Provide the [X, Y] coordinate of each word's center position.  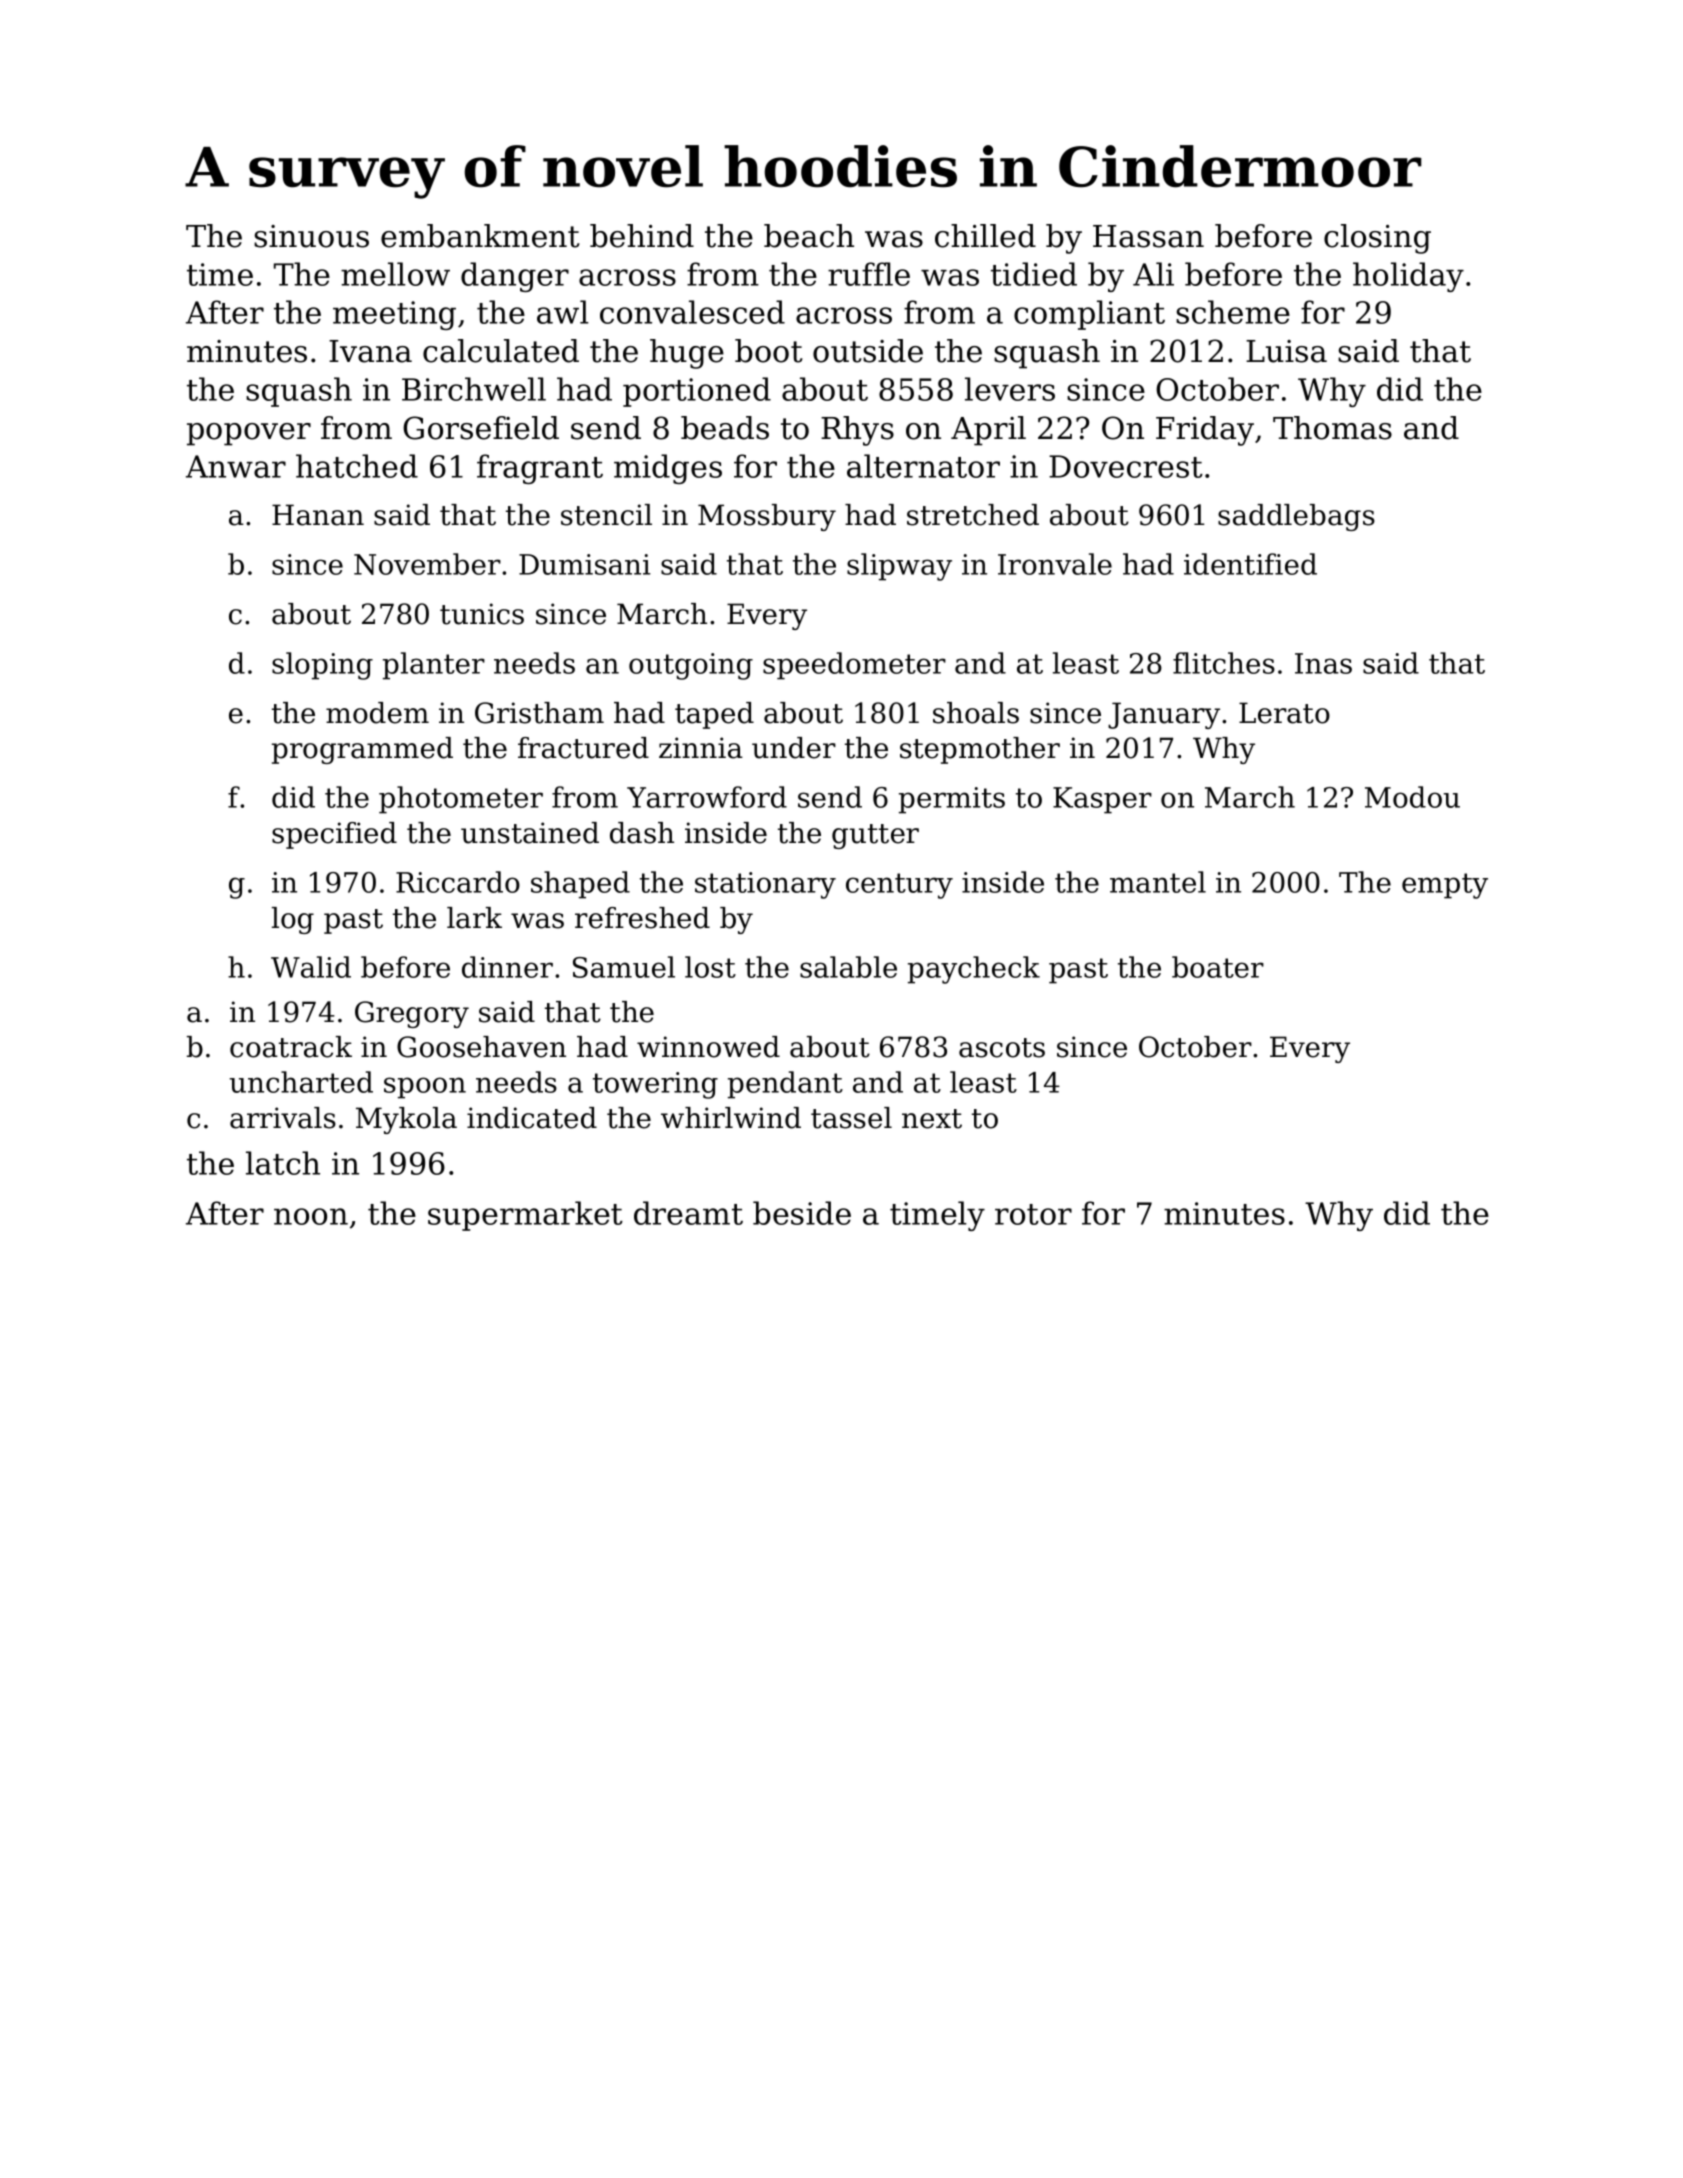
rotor [1033, 1214]
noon [311, 1216]
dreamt [688, 1213]
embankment [480, 236]
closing [1377, 239]
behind [642, 236]
